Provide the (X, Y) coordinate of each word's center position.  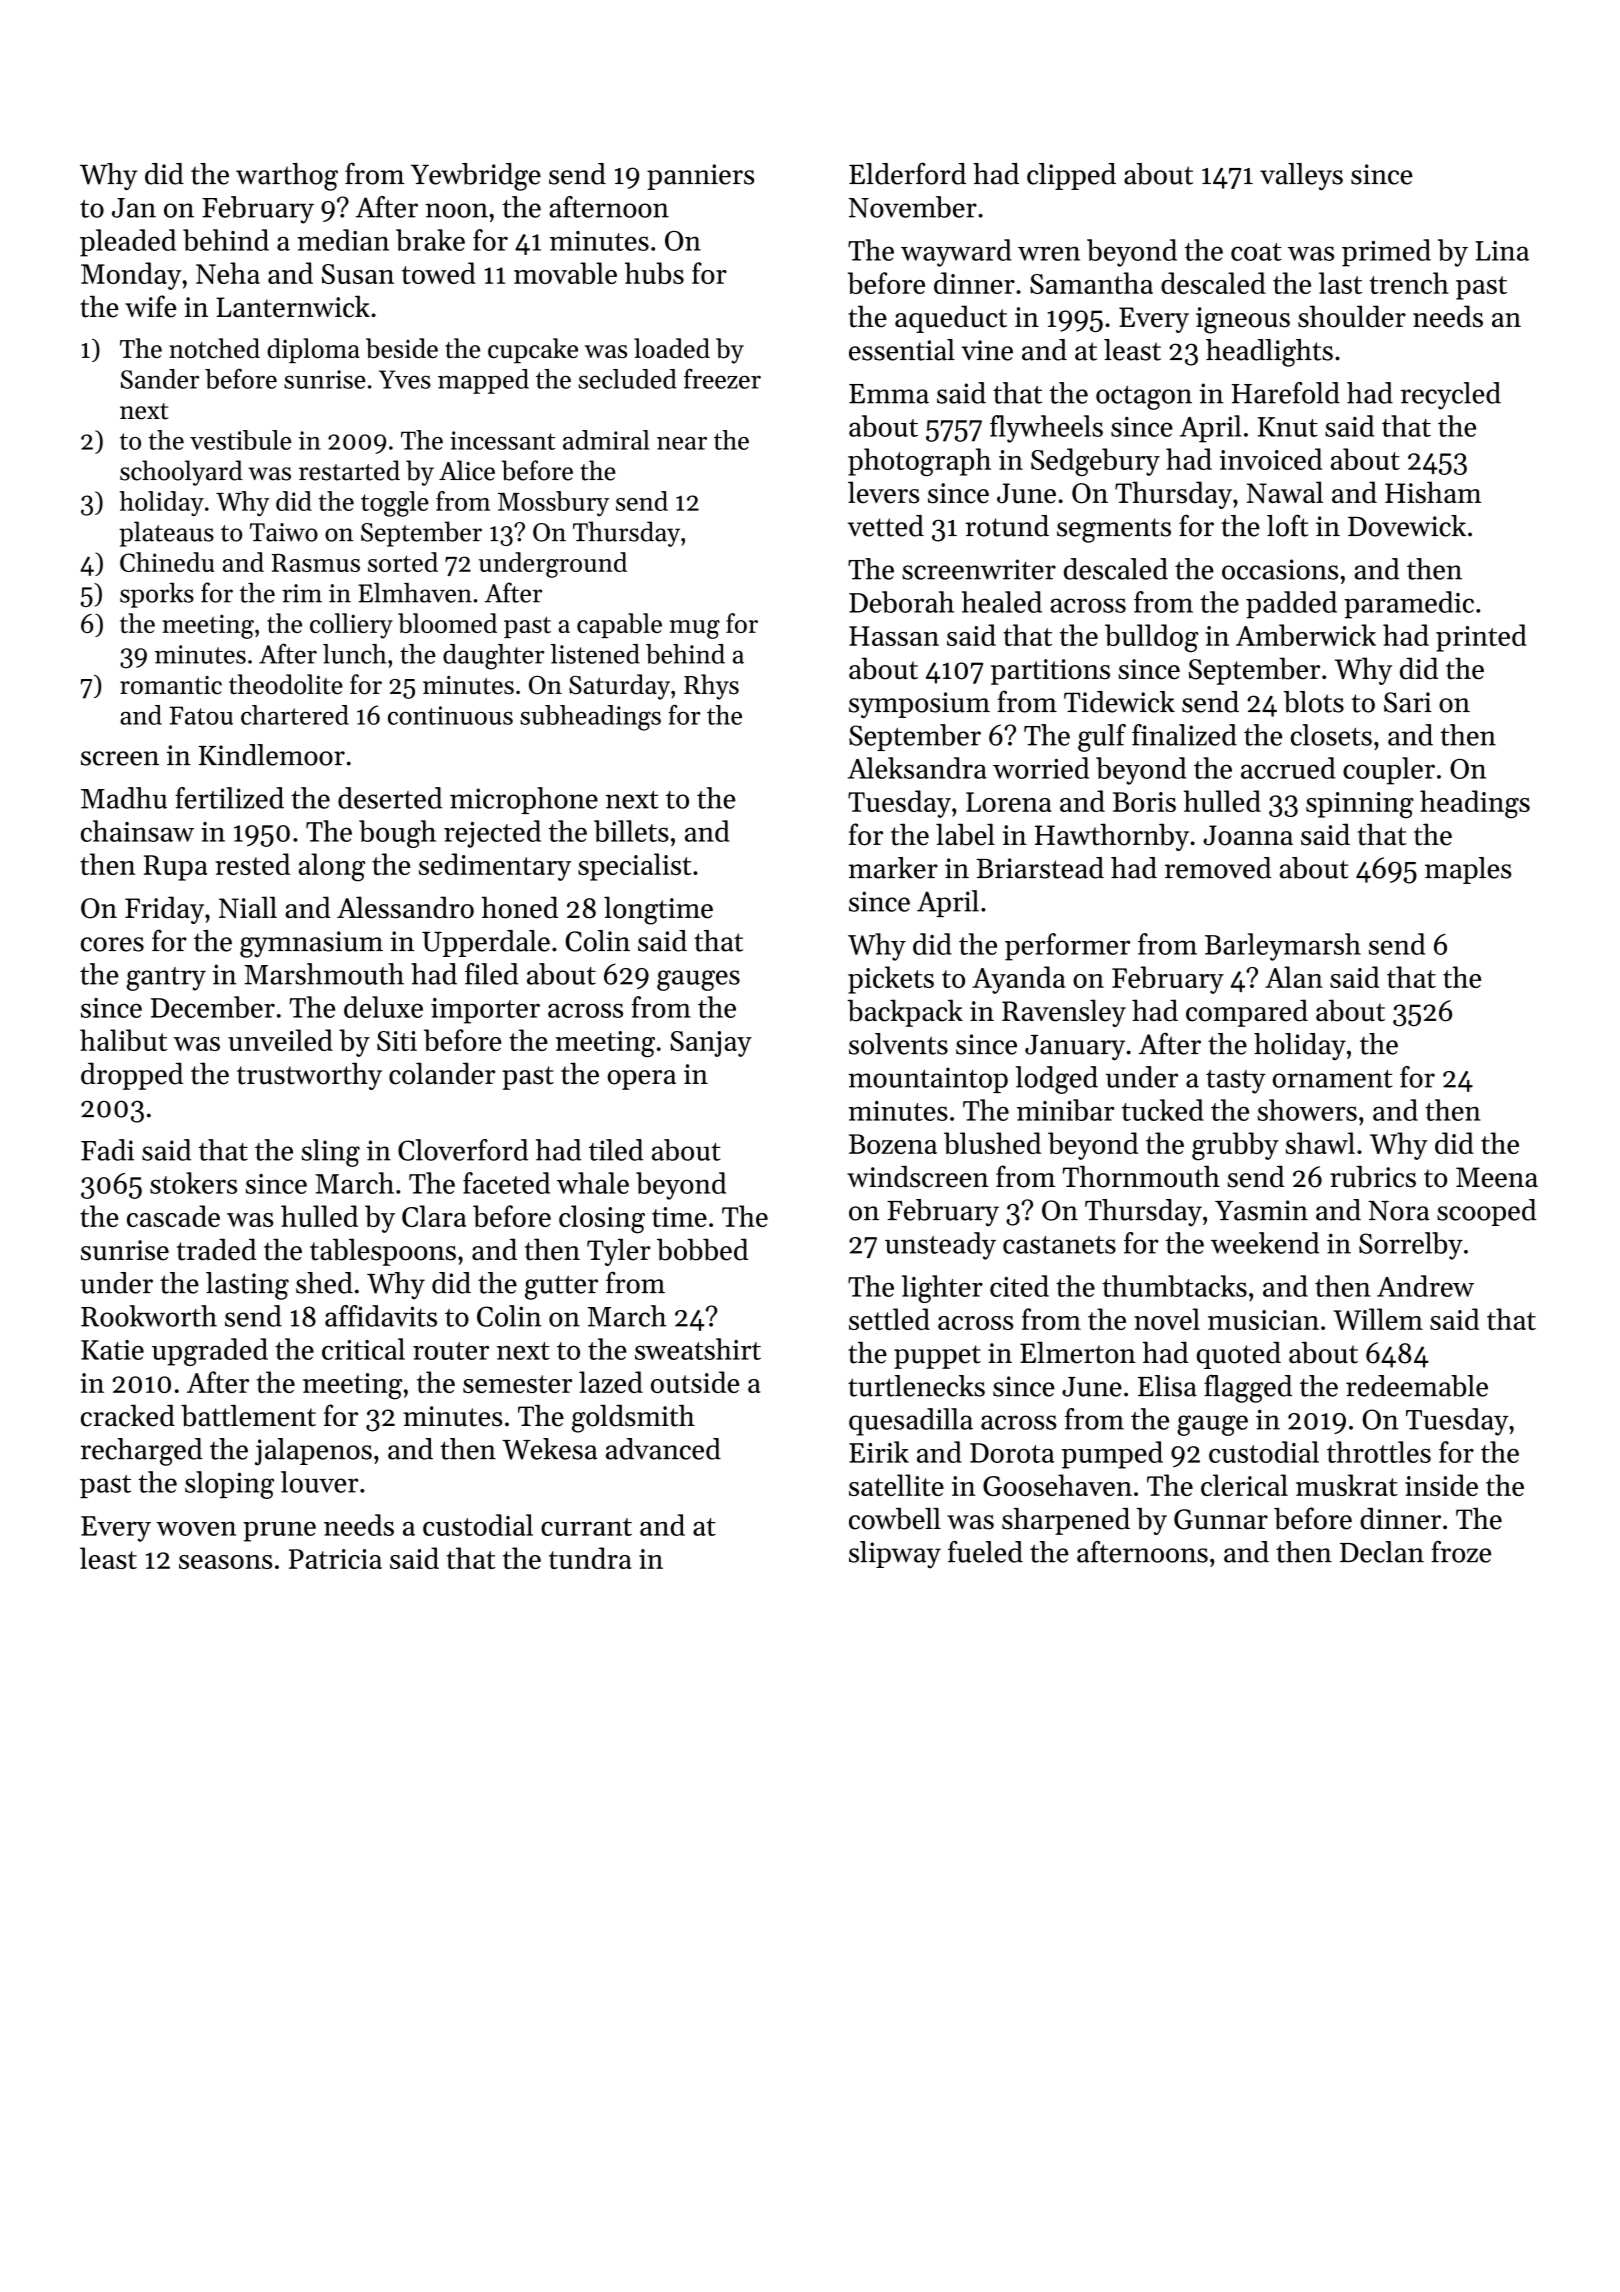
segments (1114, 530)
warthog (287, 177)
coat (1256, 252)
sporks (157, 595)
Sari (1408, 702)
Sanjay (711, 1044)
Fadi (107, 1150)
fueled (985, 1552)
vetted (885, 526)
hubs (654, 273)
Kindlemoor (272, 755)
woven (196, 1529)
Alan (1294, 977)
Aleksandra (917, 768)
